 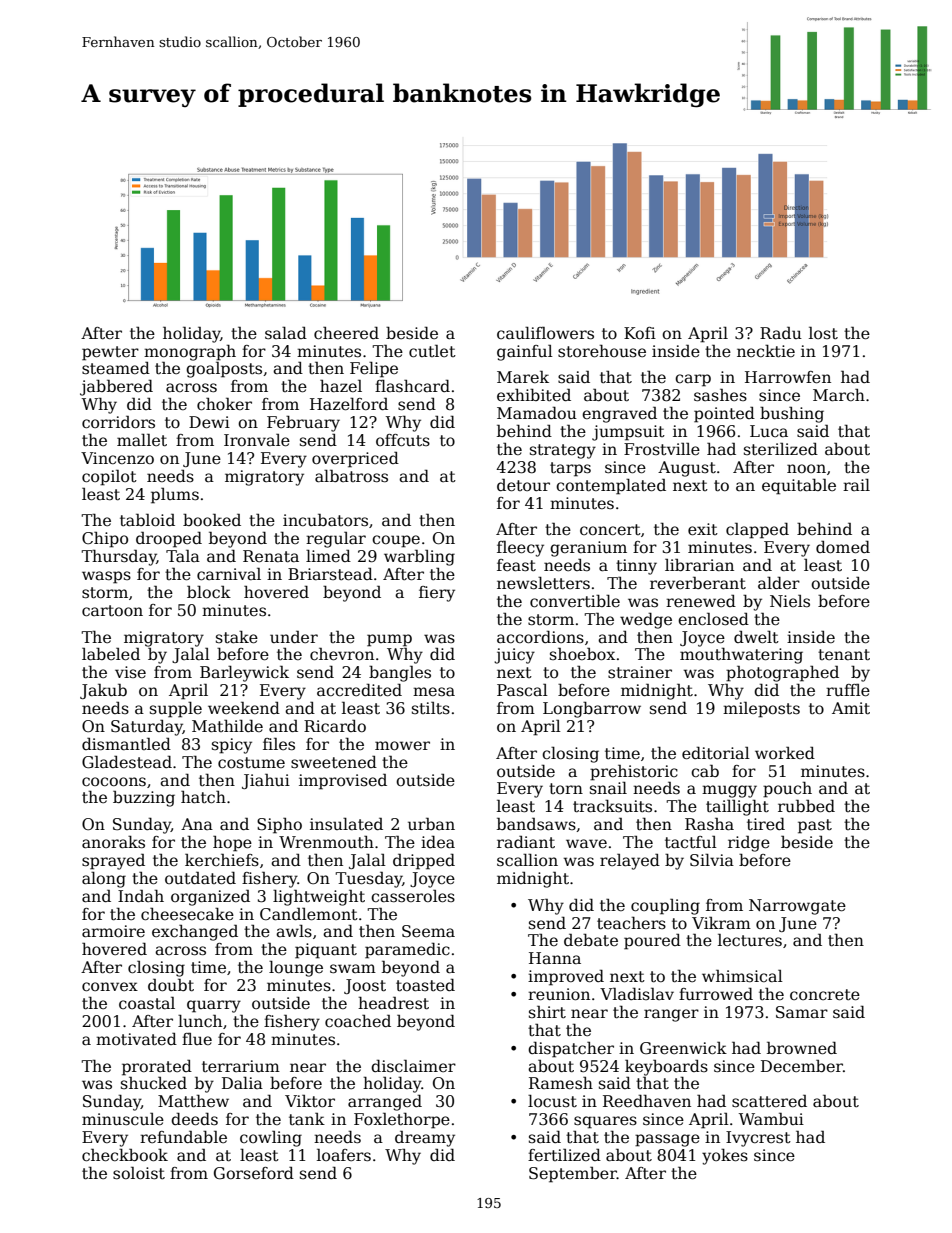 What do you see at coordinates (636, 567) in the screenshot?
I see `tinny` at bounding box center [636, 567].
